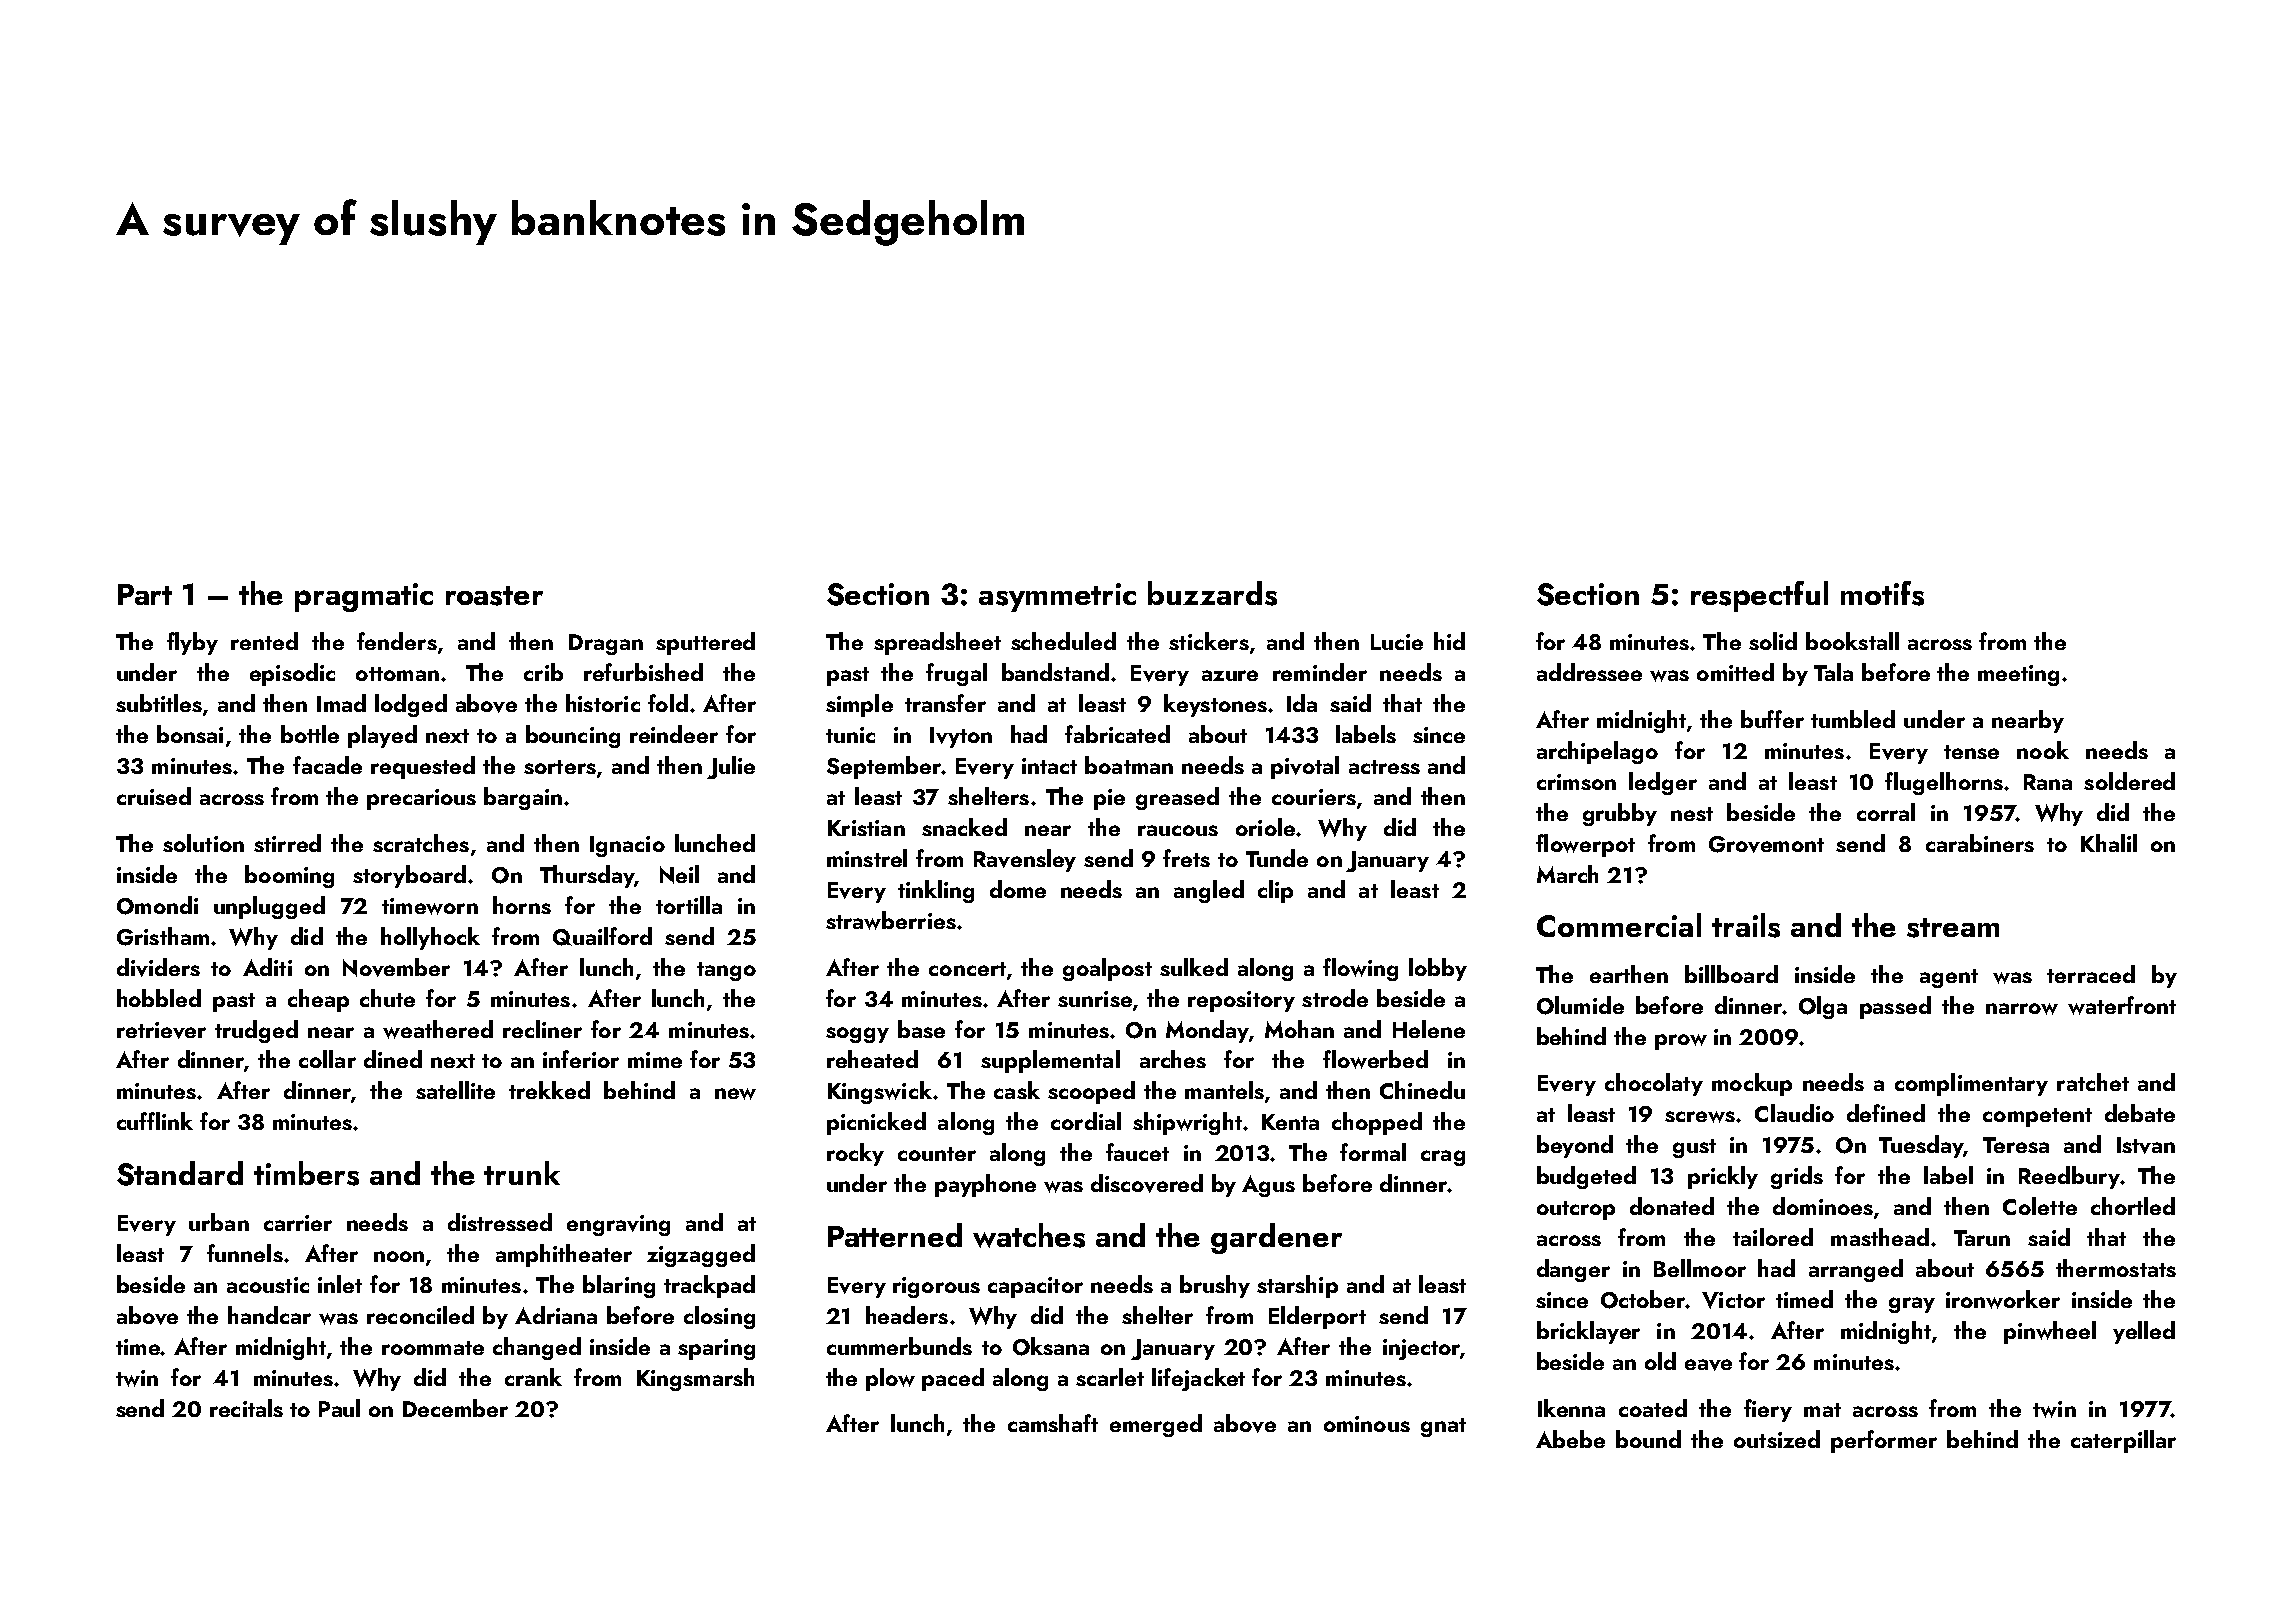 Image resolution: width=2292 pixels, height=1620 pixels. I want to click on terraced, so click(2091, 974).
